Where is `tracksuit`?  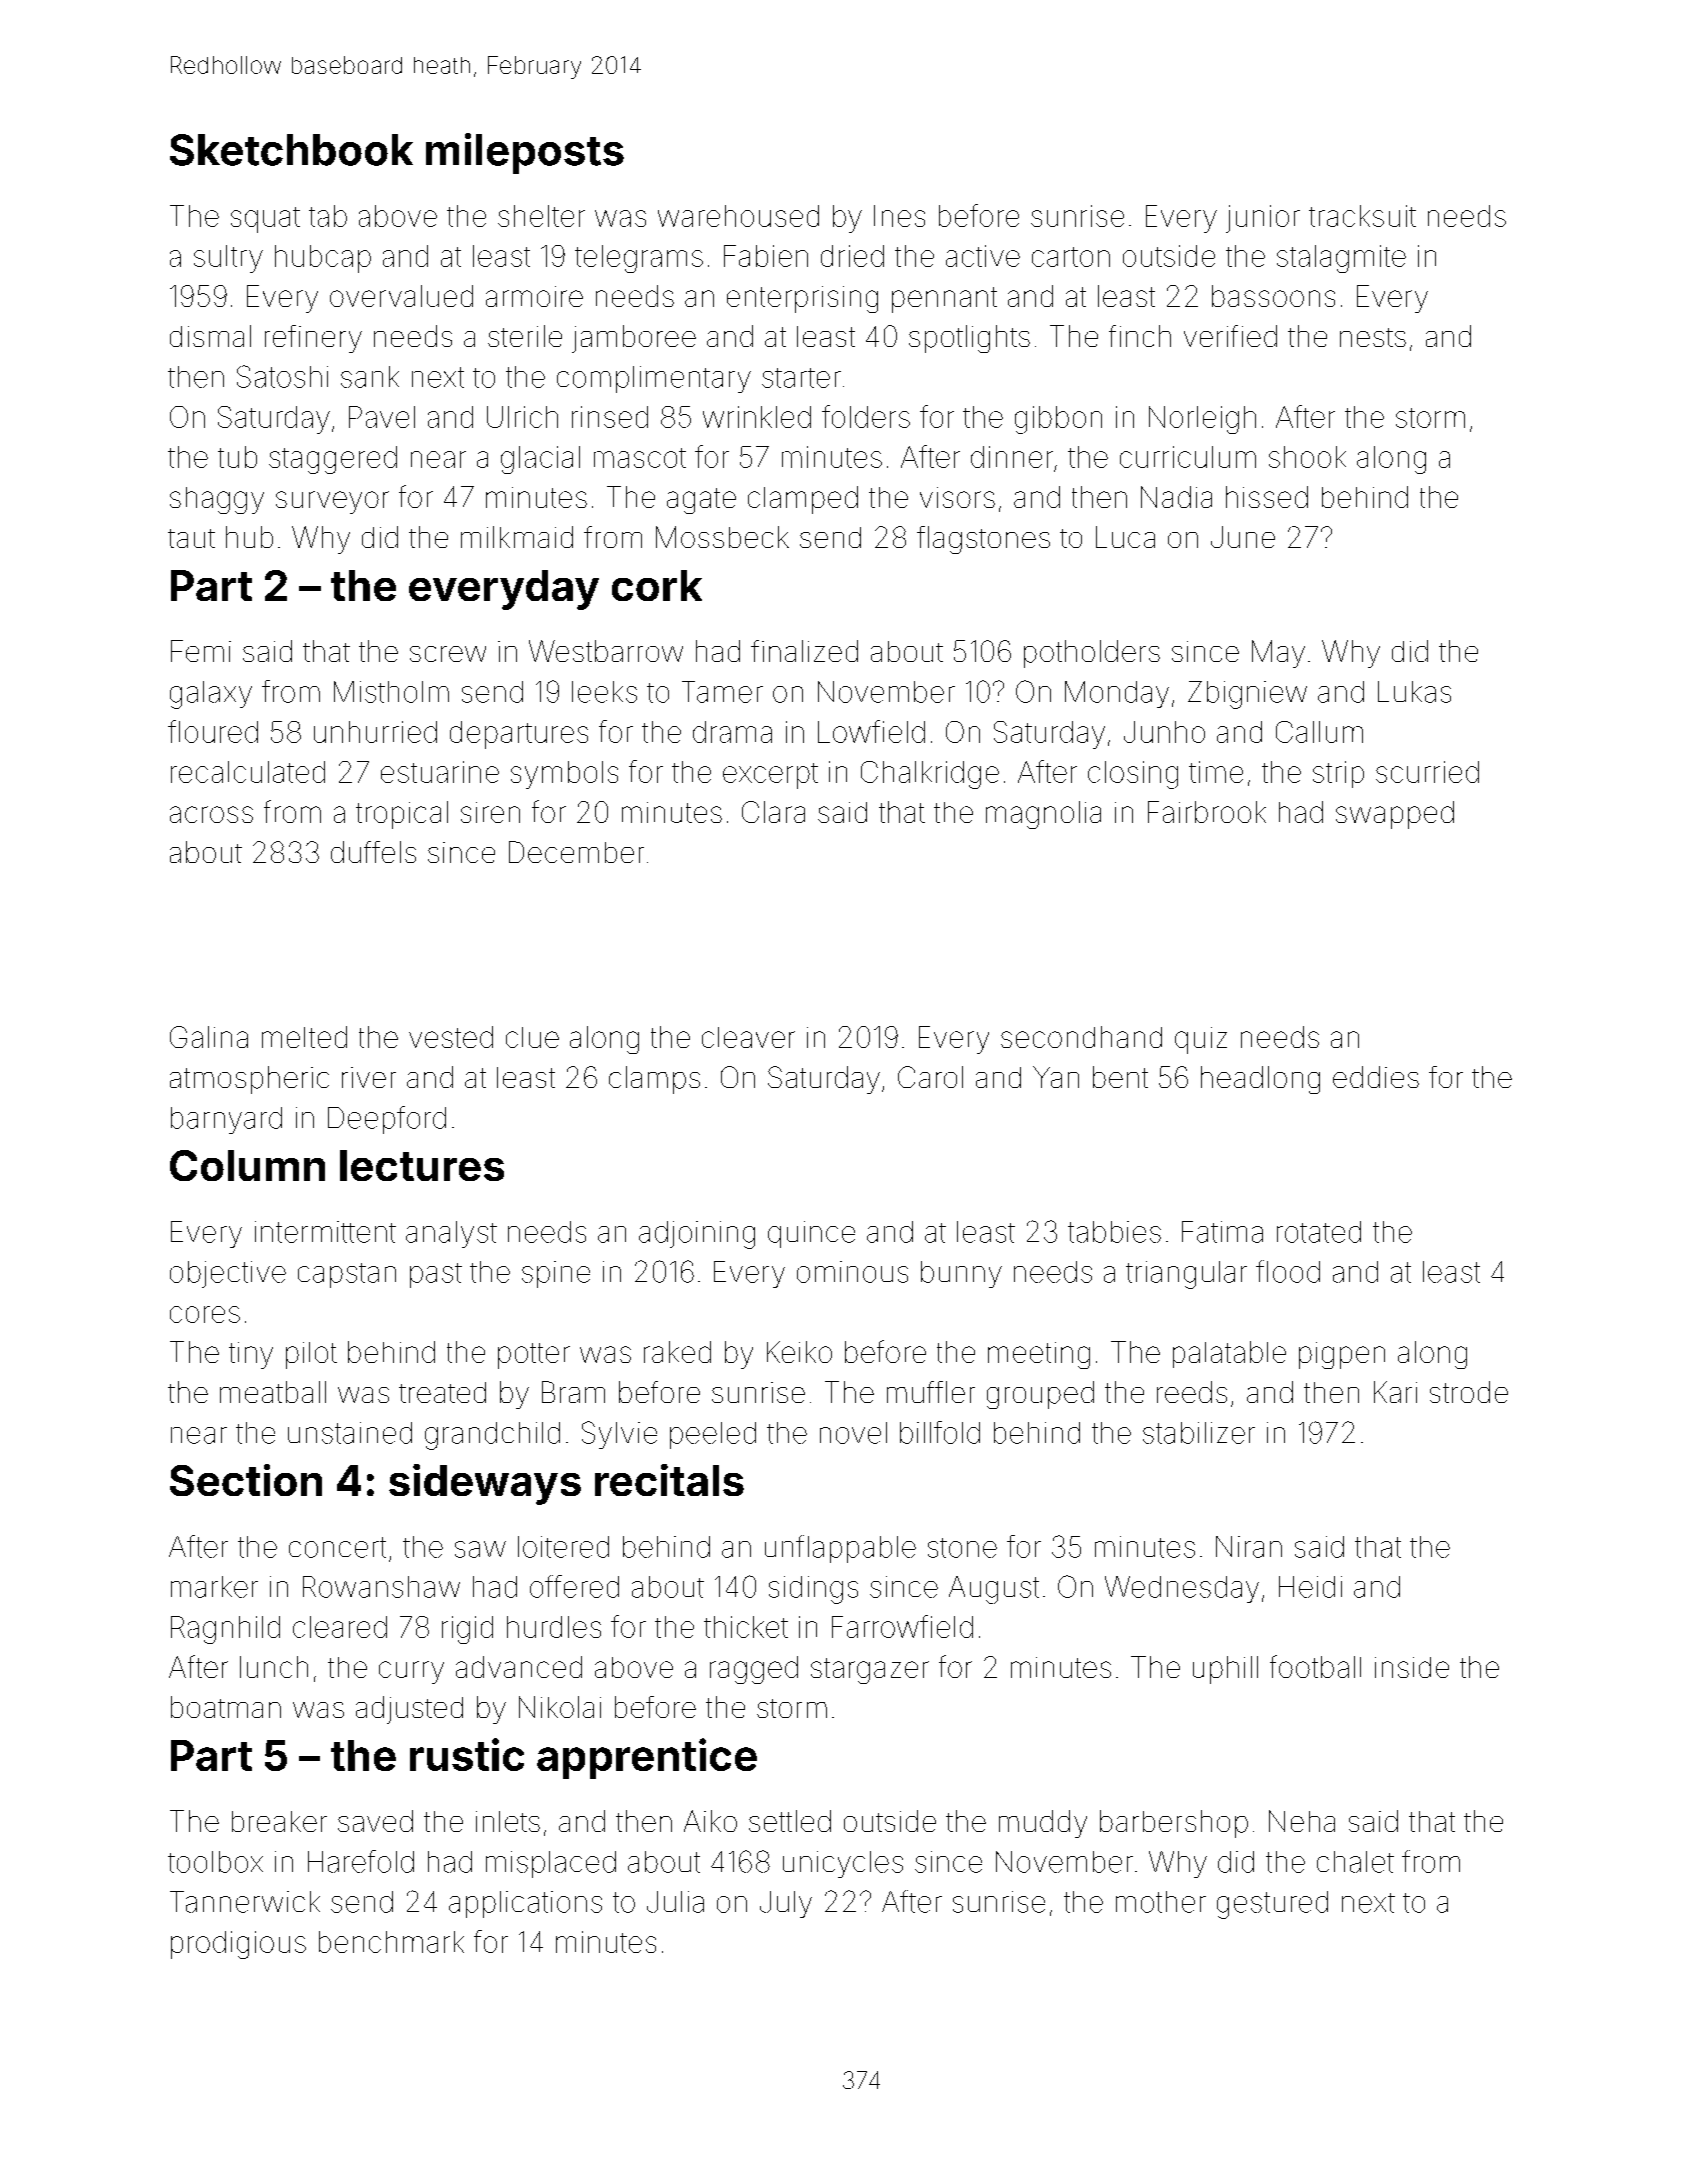 tracksuit is located at coordinates (1362, 216).
